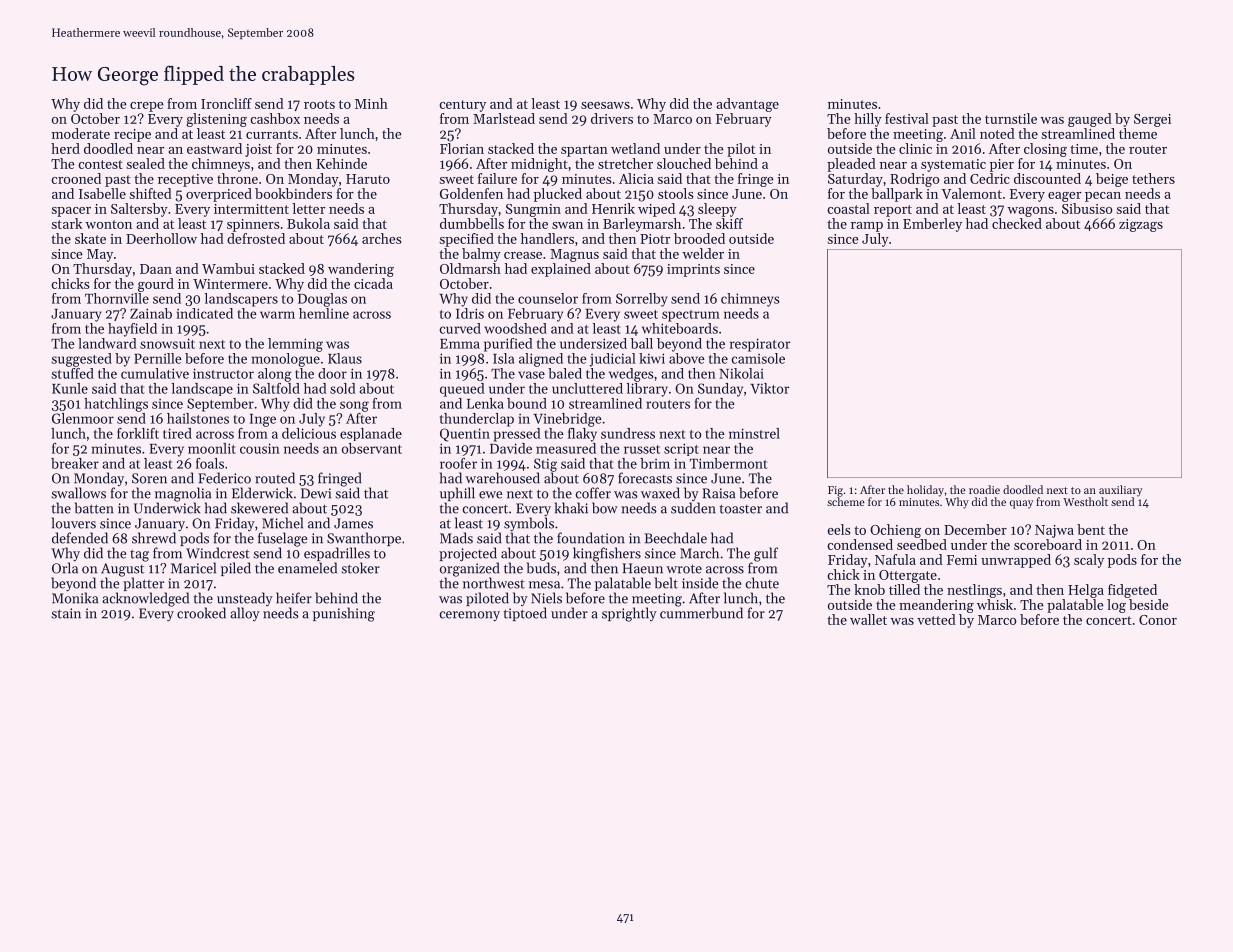  What do you see at coordinates (729, 223) in the image?
I see `skiff` at bounding box center [729, 223].
